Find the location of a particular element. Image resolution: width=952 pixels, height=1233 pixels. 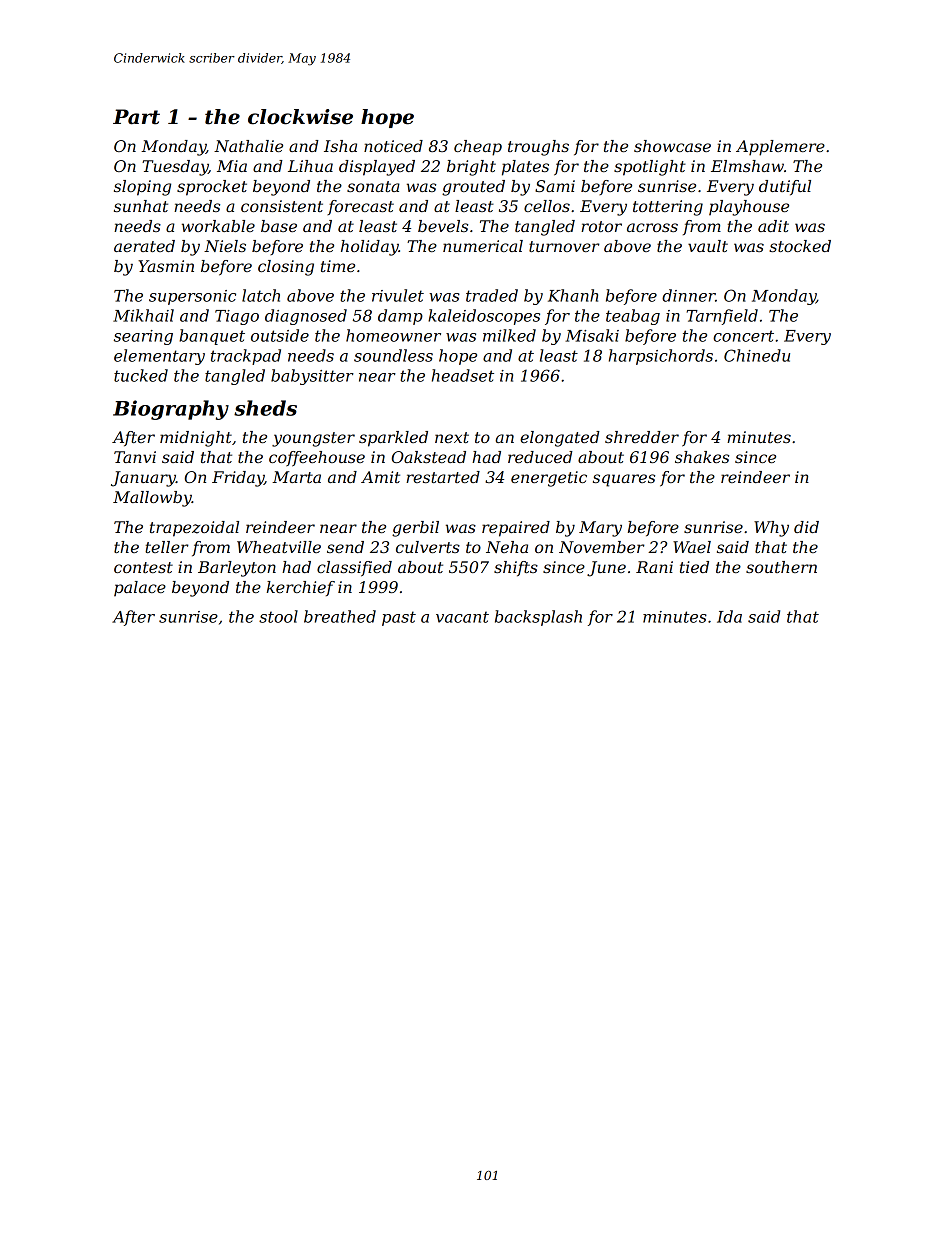

grouted is located at coordinates (473, 188).
